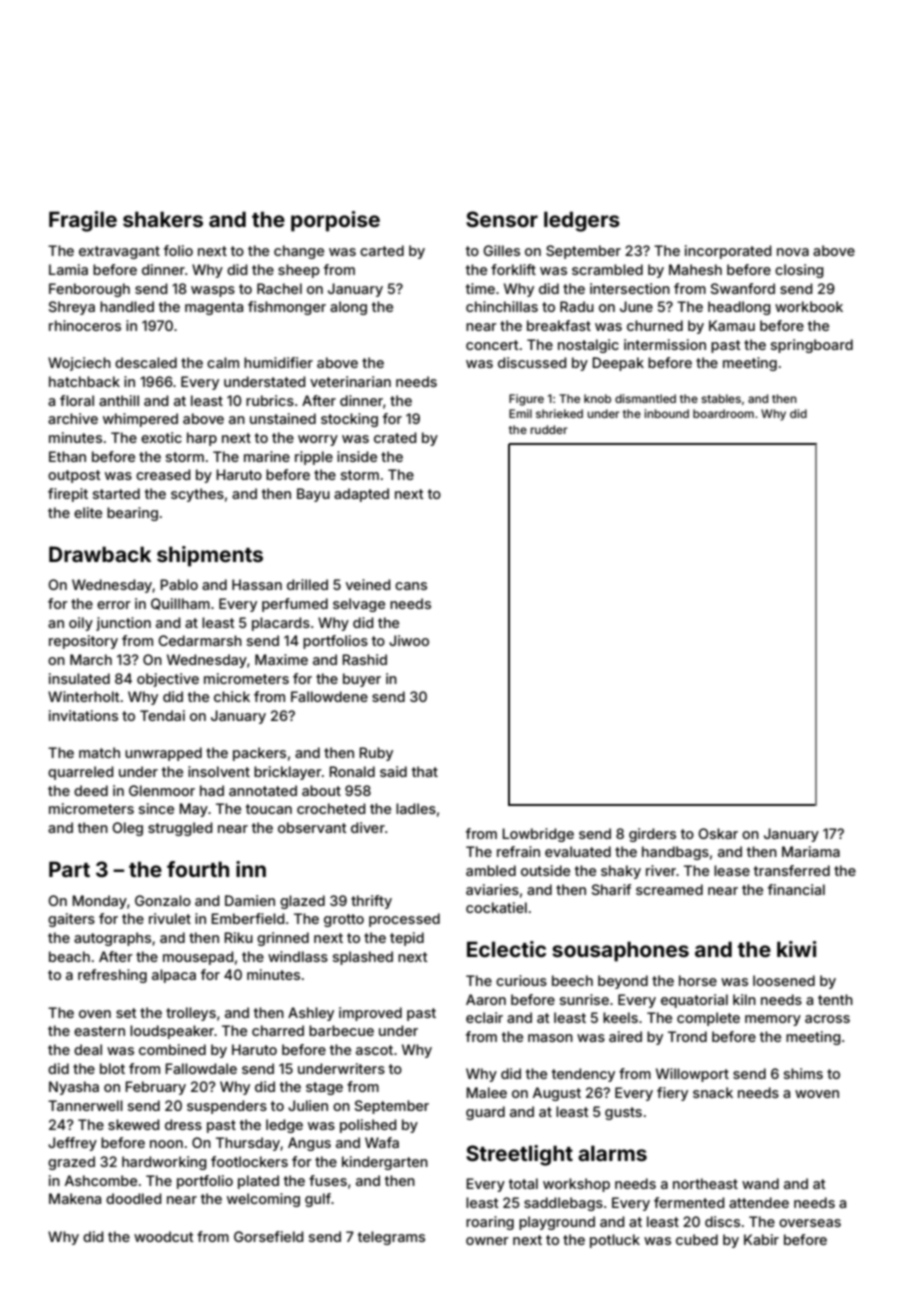 The height and width of the image is (1316, 908). Describe the element at coordinates (79, 678) in the image. I see `insulated` at that location.
